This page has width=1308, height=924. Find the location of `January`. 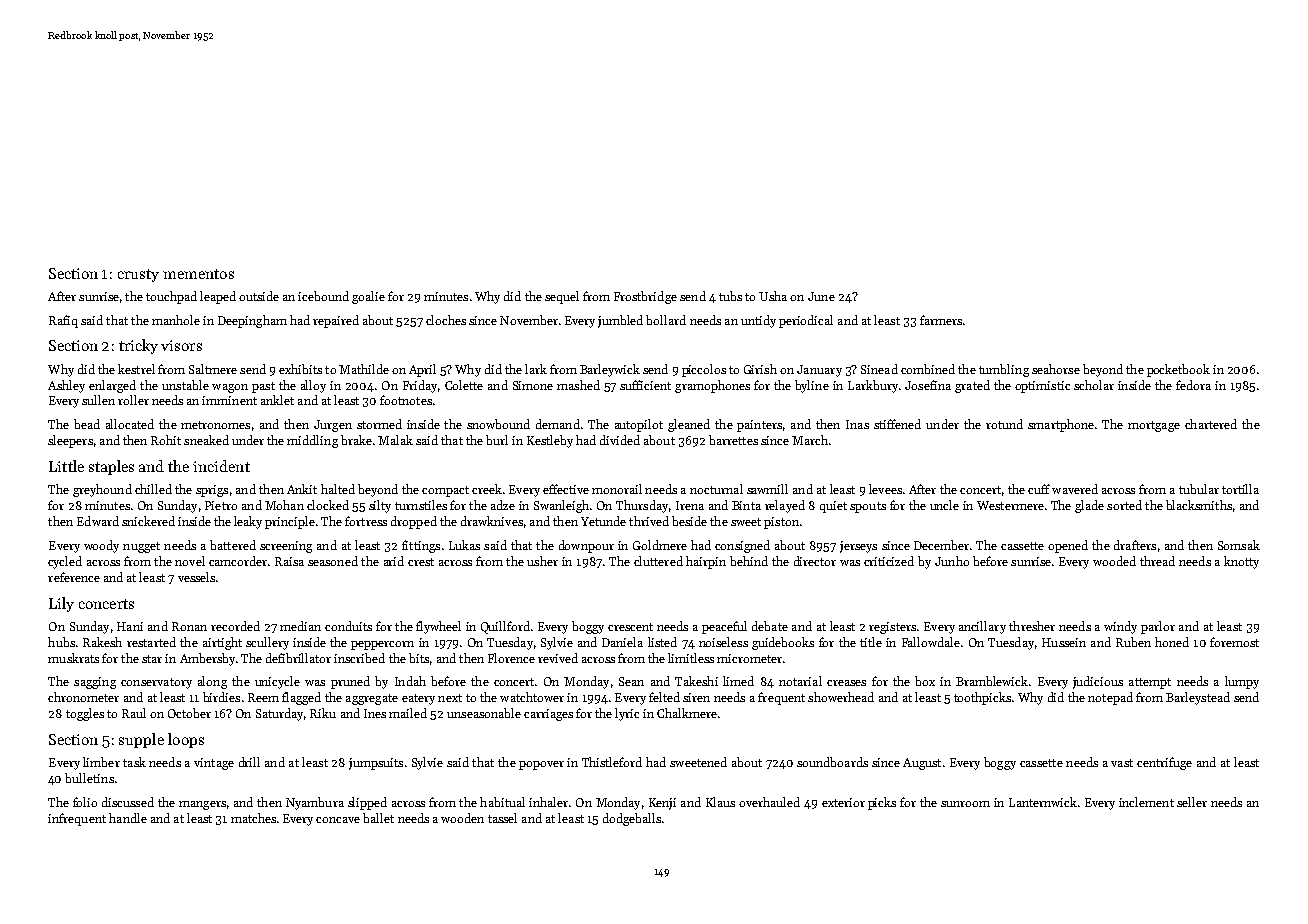

January is located at coordinates (819, 371).
